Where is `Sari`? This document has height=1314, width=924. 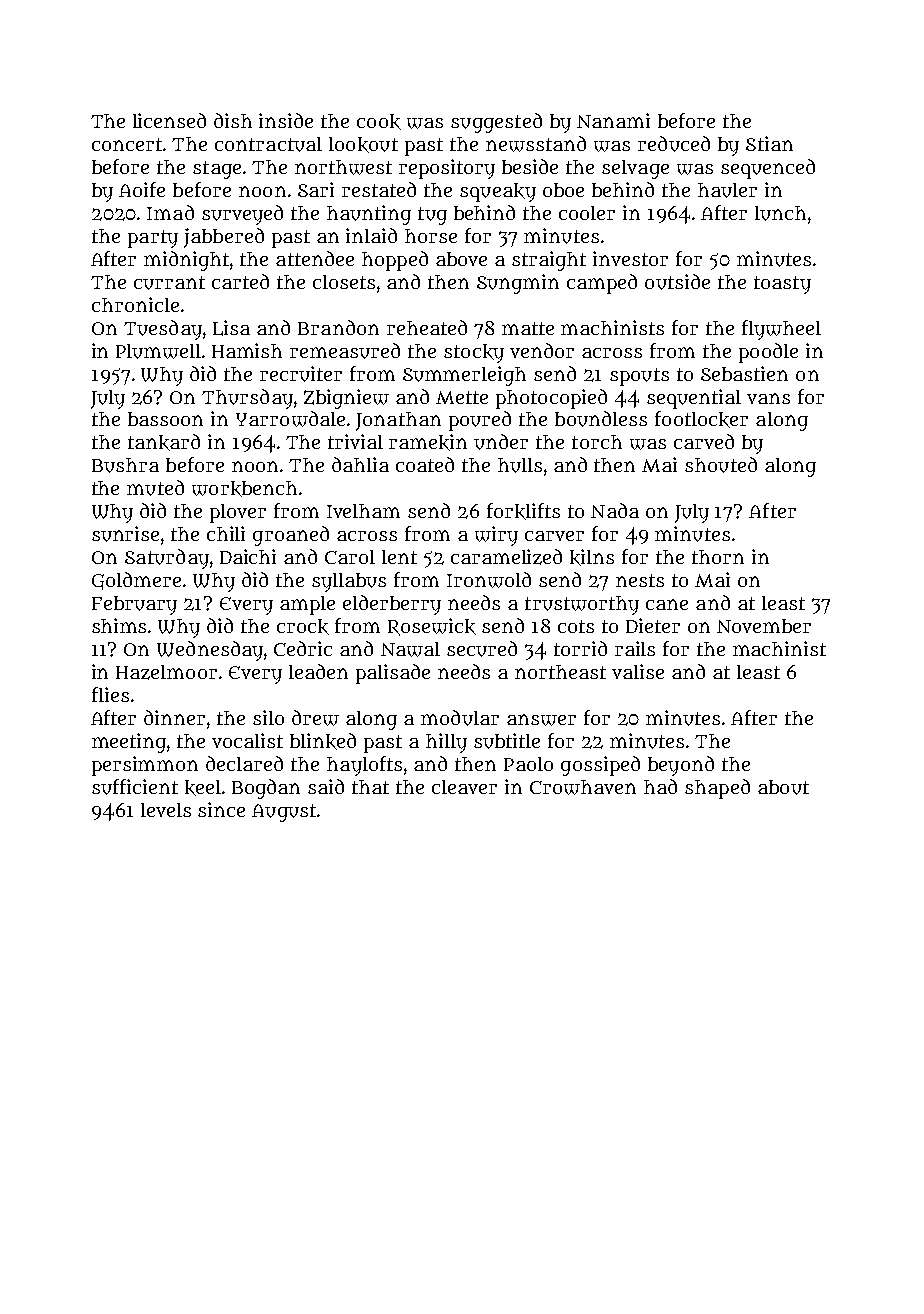 Sari is located at coordinates (316, 189).
